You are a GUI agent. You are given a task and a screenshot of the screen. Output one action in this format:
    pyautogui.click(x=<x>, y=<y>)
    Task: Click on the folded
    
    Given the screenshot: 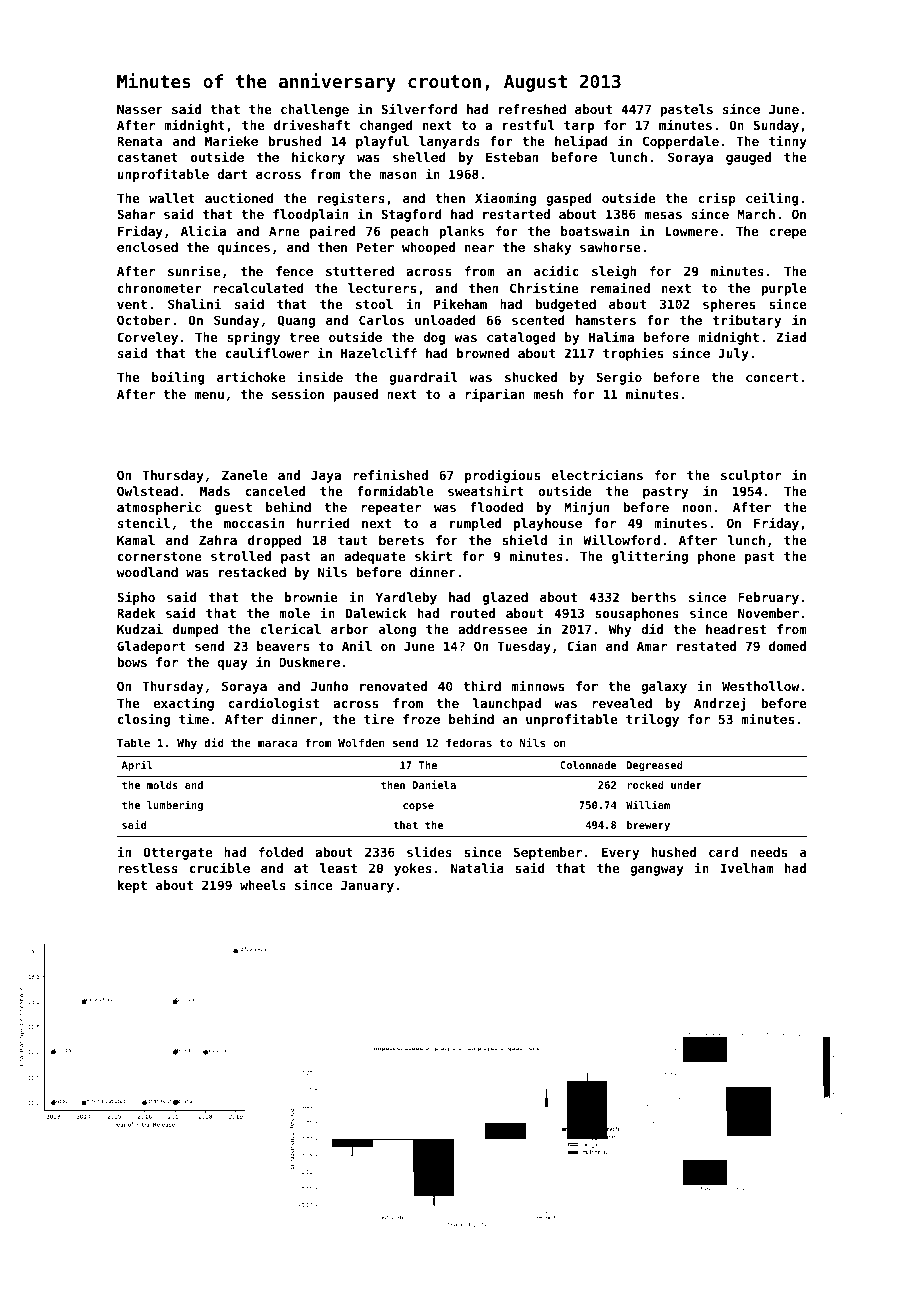 What is the action you would take?
    pyautogui.click(x=281, y=852)
